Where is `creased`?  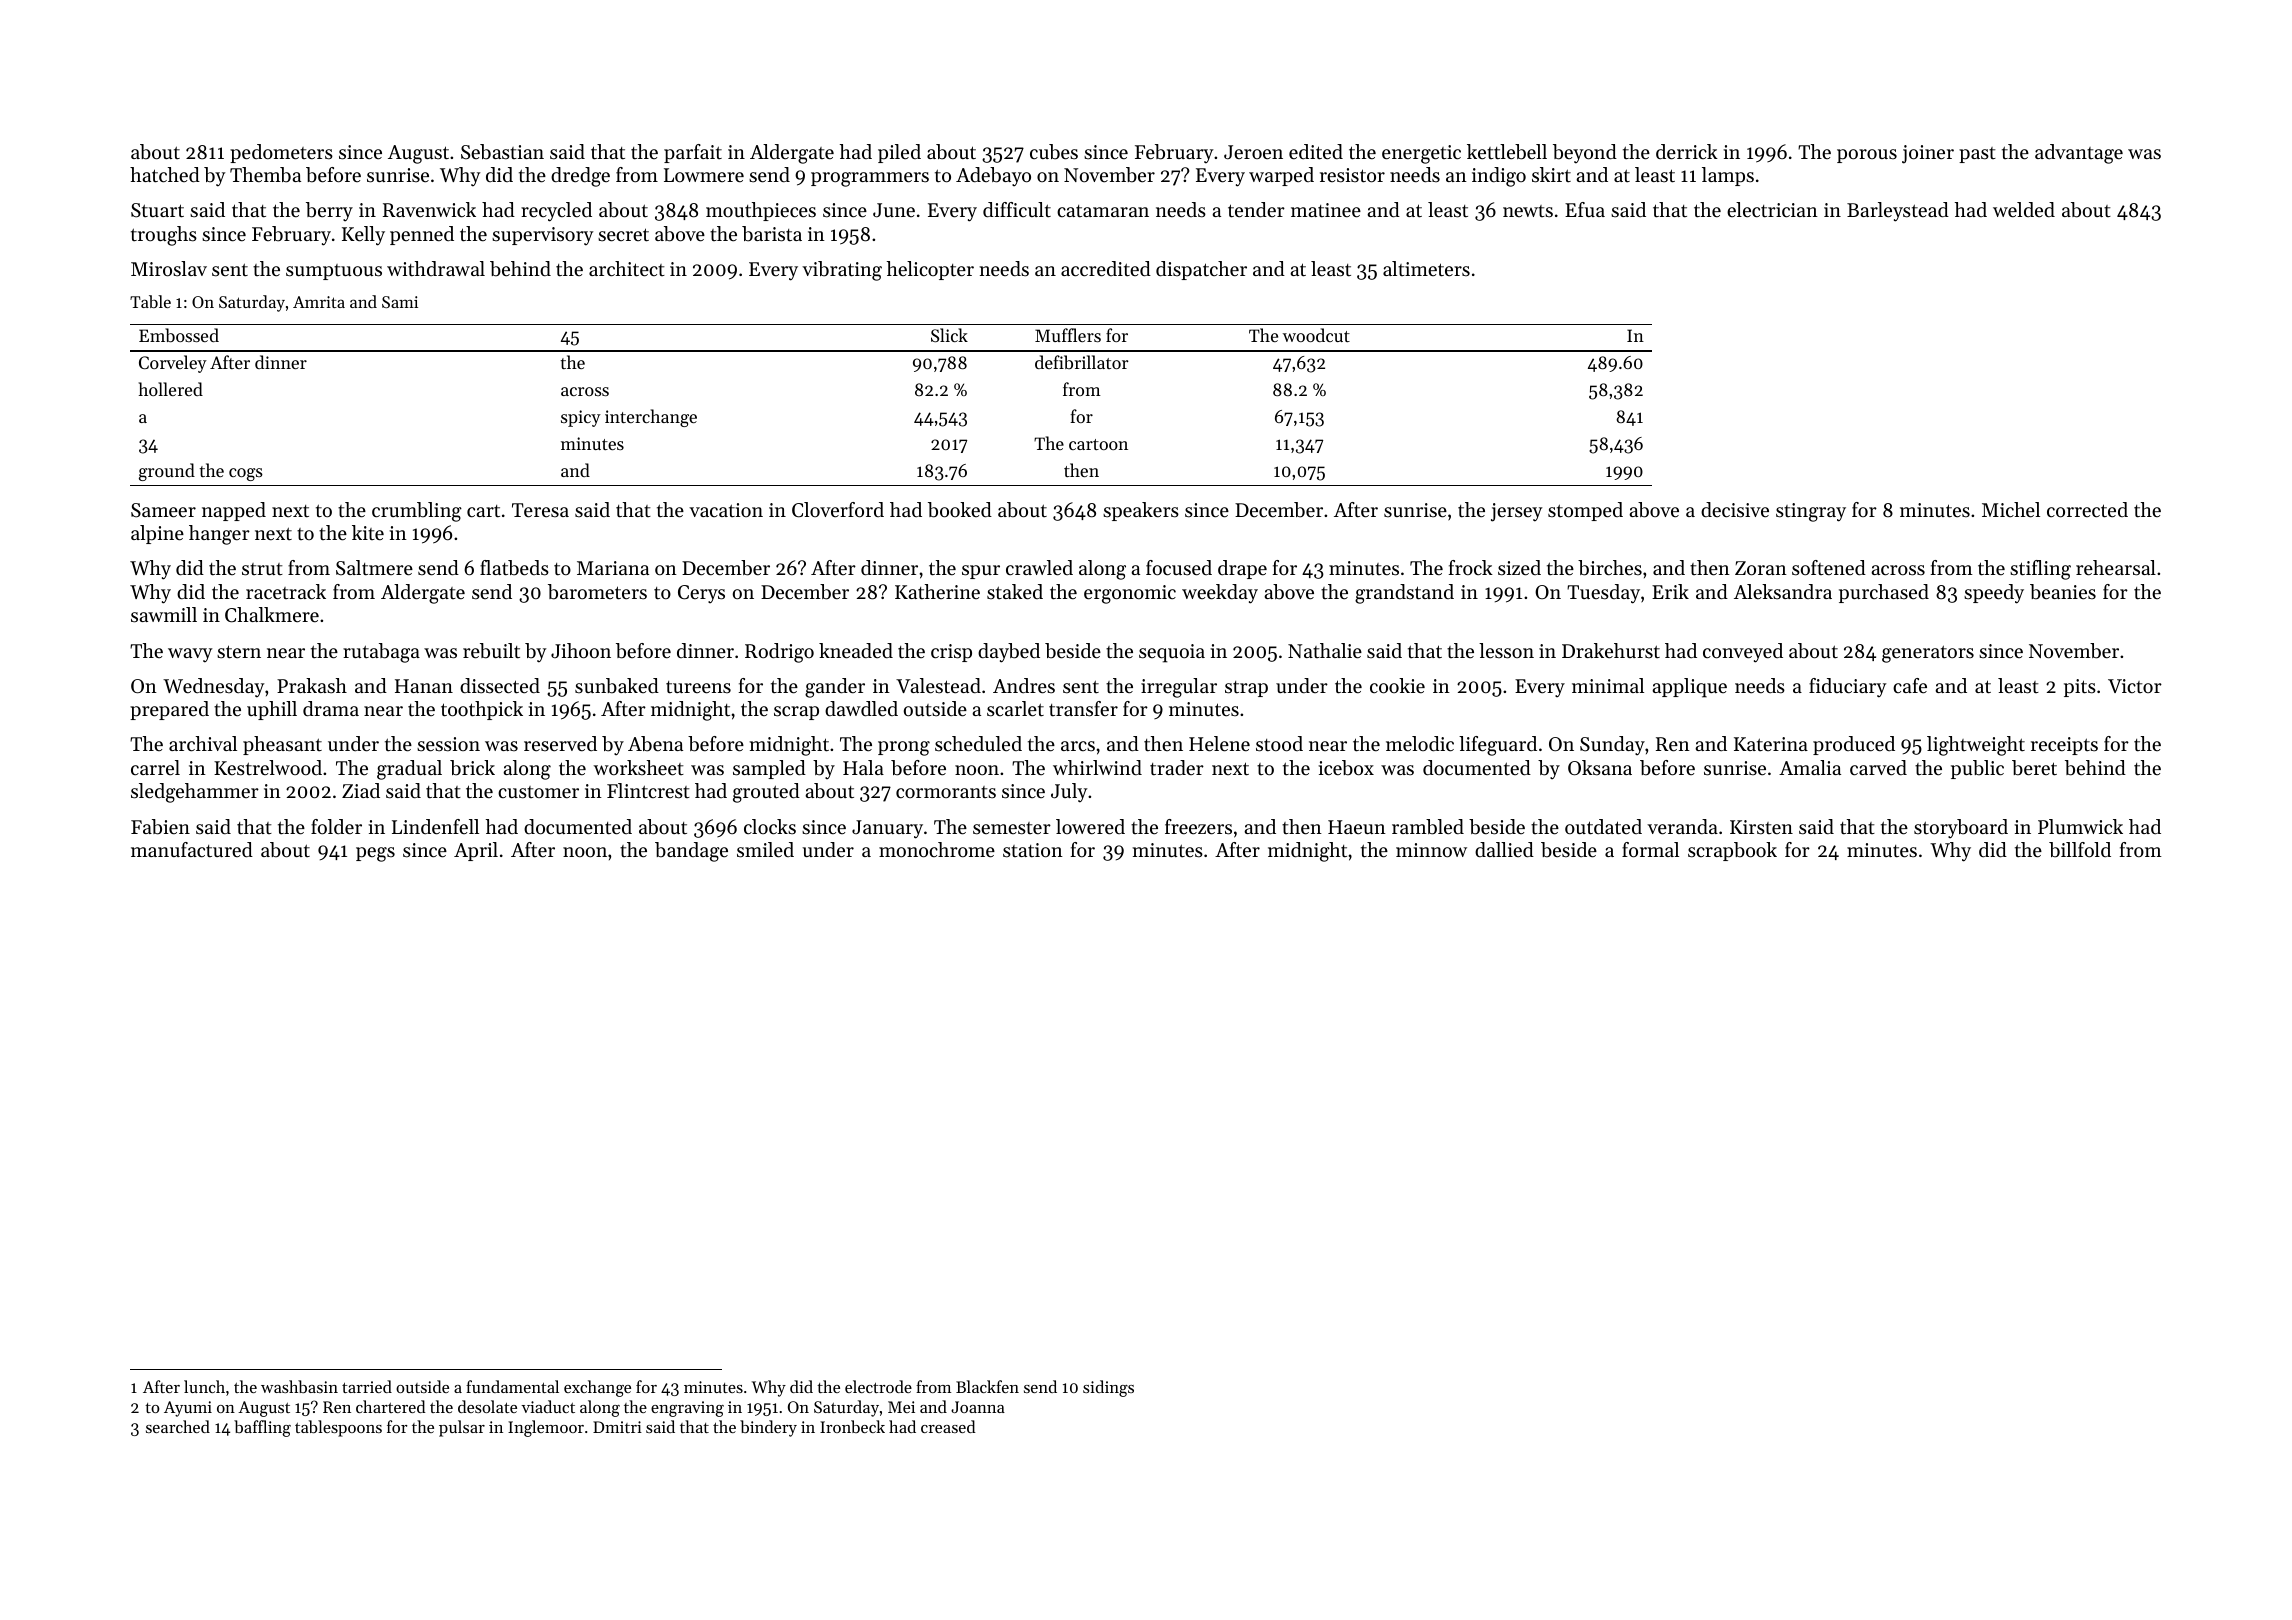
creased is located at coordinates (948, 1426).
